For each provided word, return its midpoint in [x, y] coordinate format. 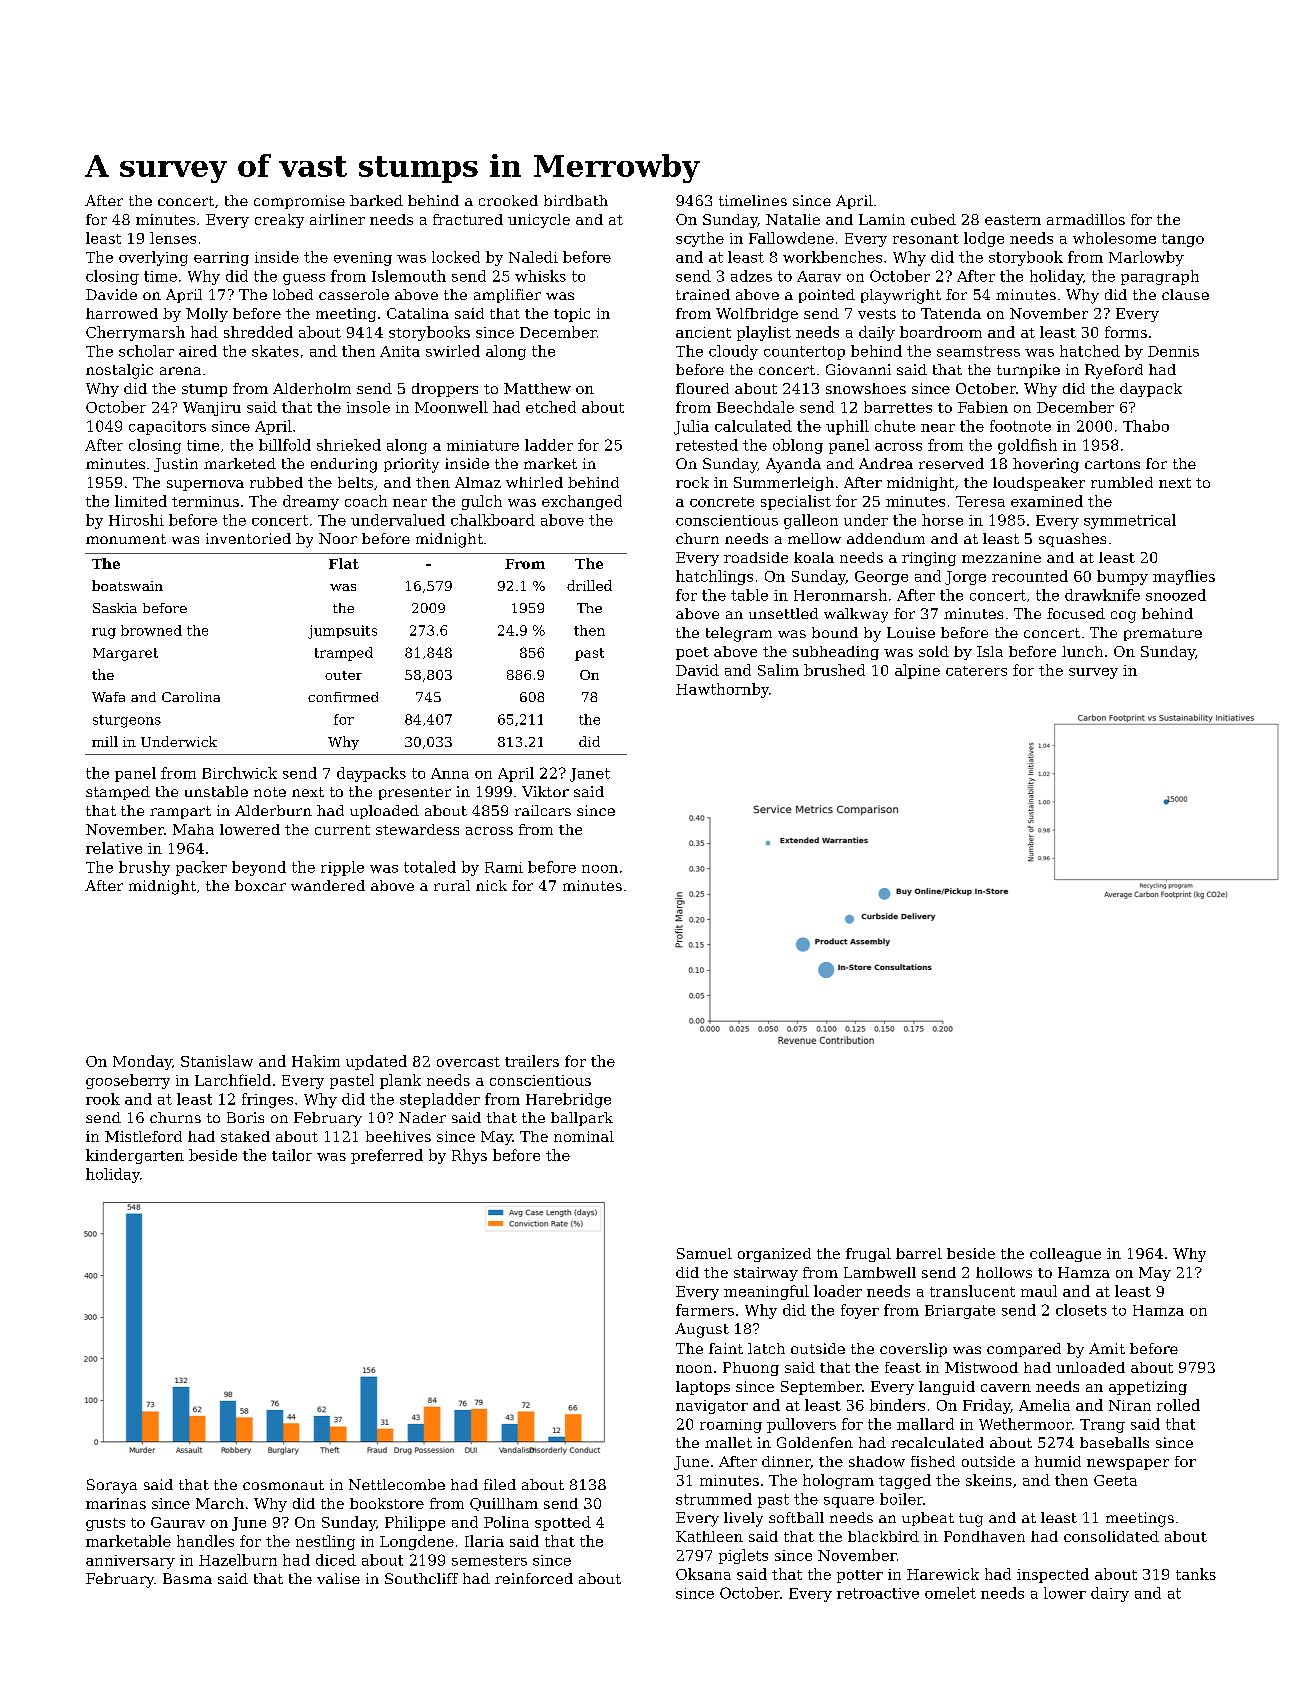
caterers [976, 671]
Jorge [965, 578]
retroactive [878, 1593]
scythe [700, 239]
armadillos [1086, 219]
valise [338, 1578]
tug [971, 1520]
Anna [450, 773]
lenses [173, 238]
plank [400, 1081]
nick [491, 885]
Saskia [115, 608]
